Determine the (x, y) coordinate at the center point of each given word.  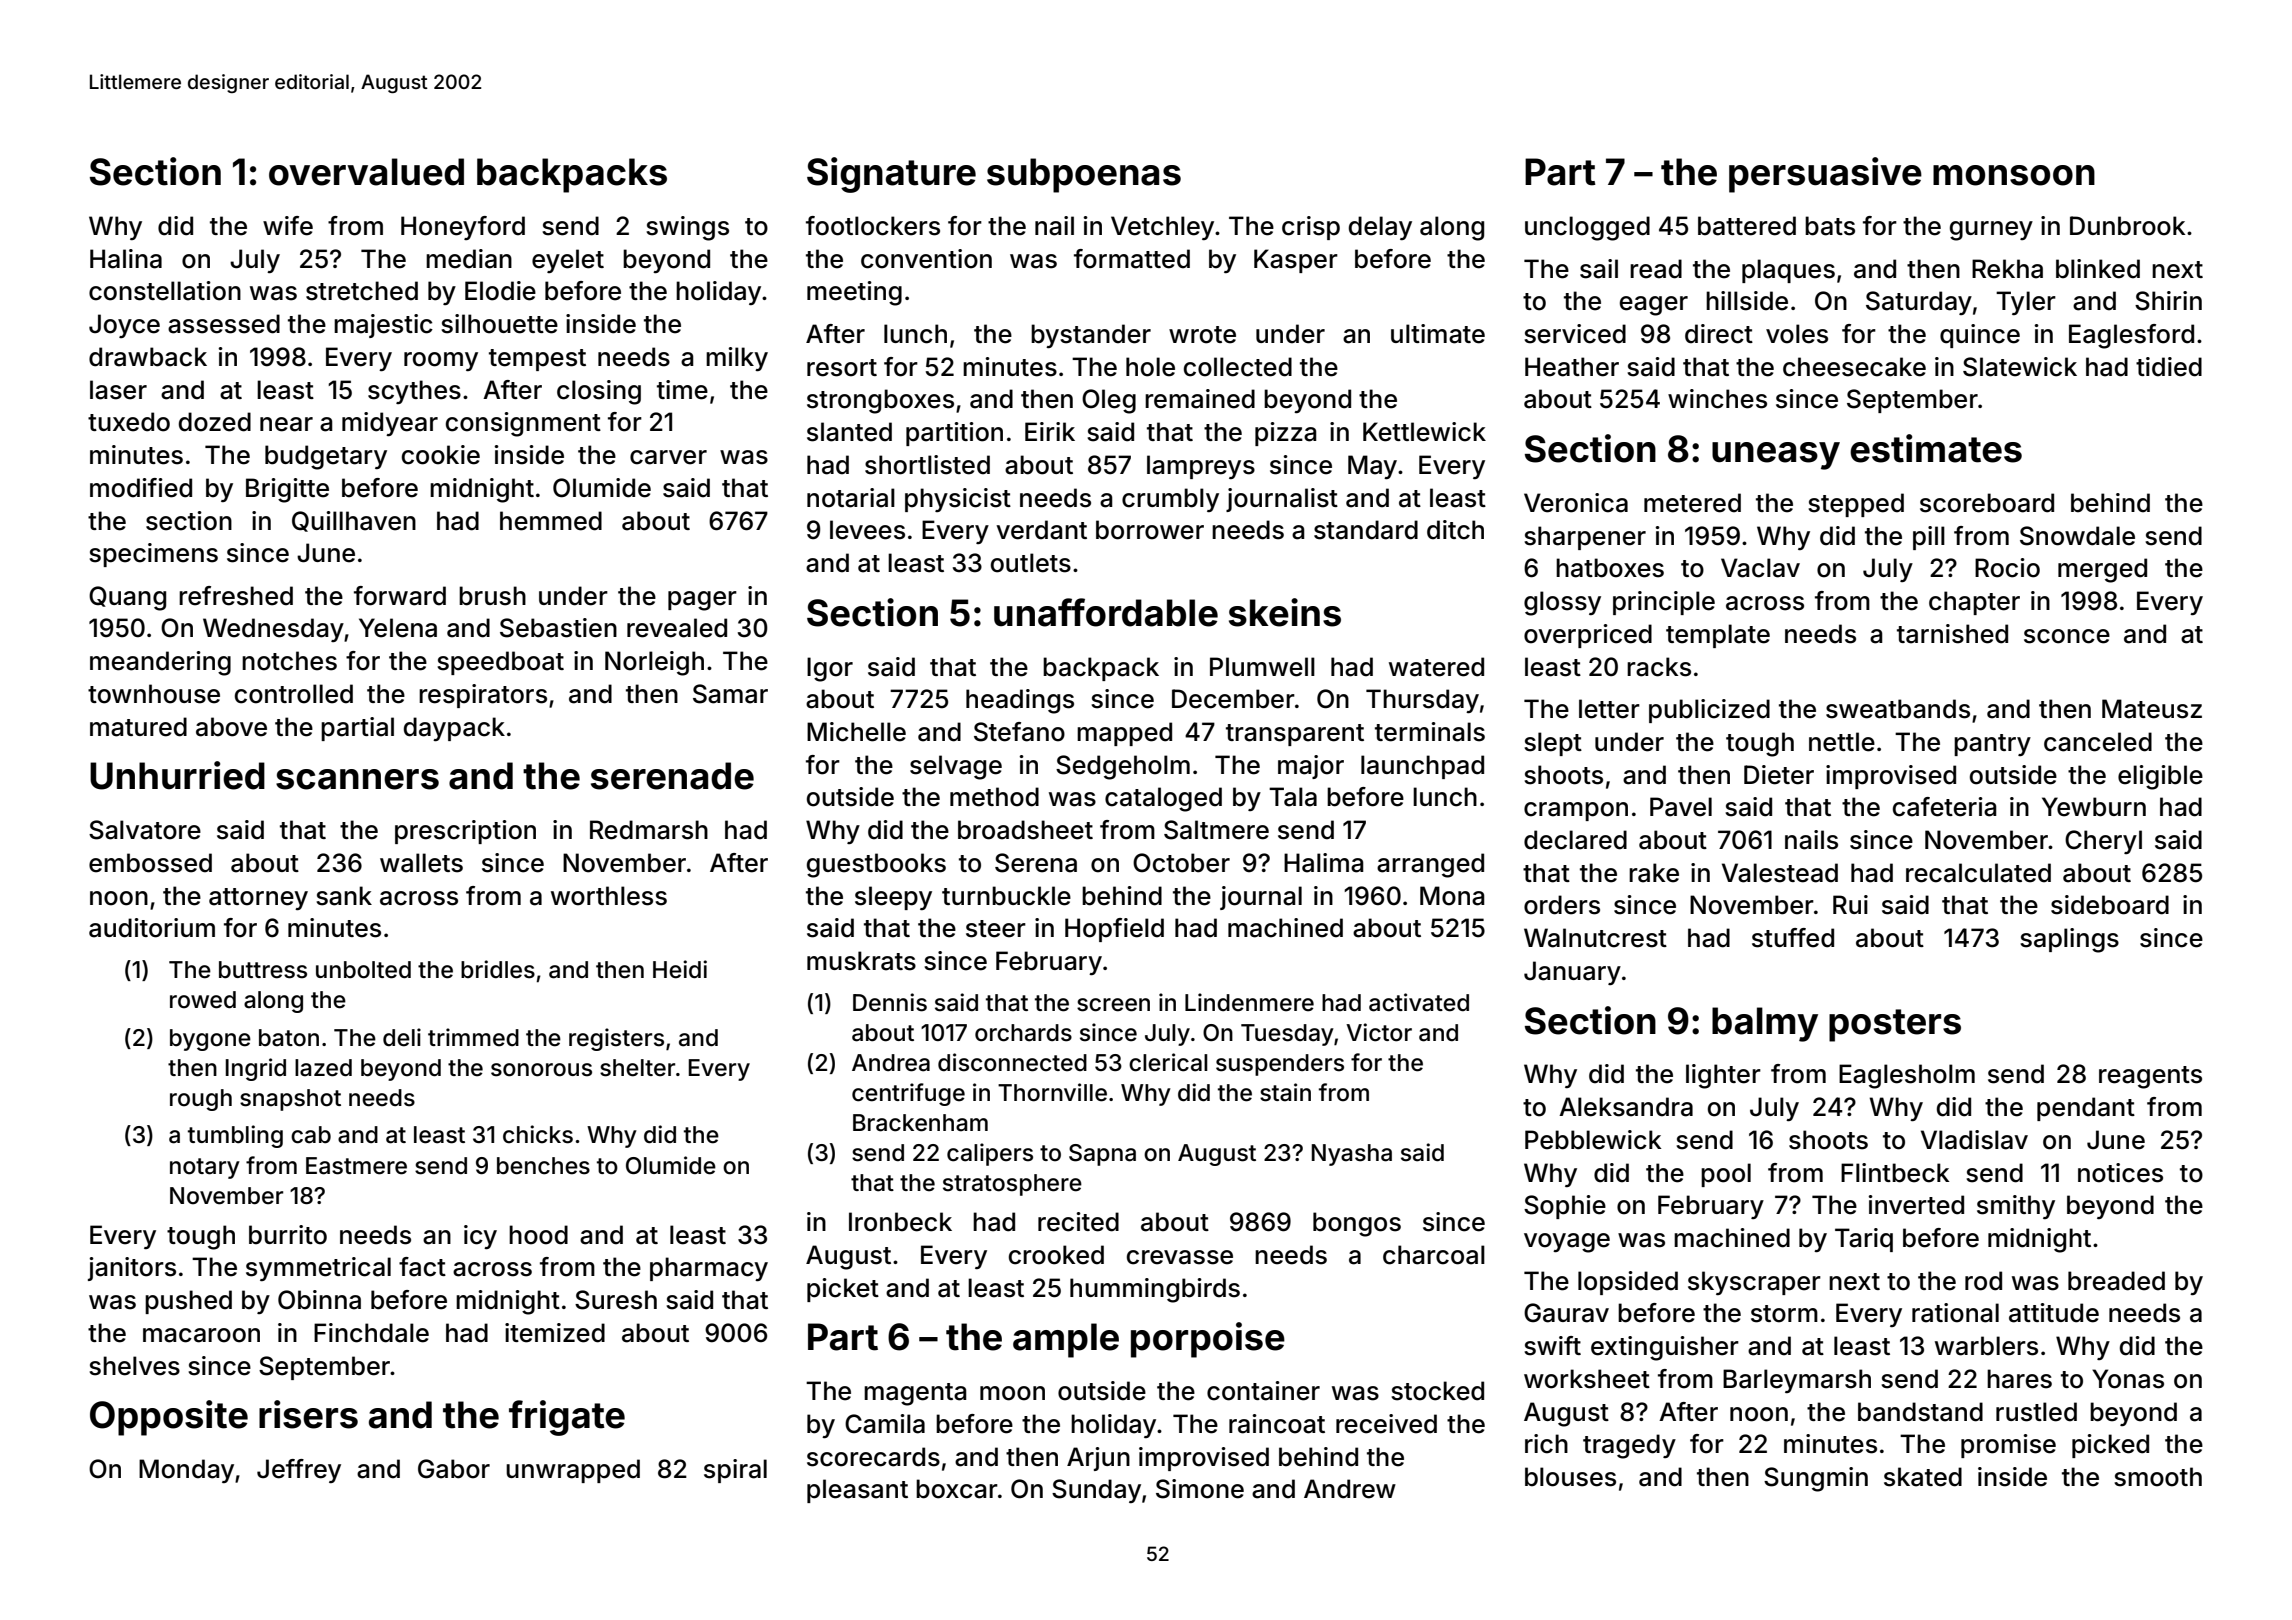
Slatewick (2020, 367)
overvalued (366, 172)
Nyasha (1352, 1155)
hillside (1747, 301)
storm (1784, 1314)
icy (480, 1237)
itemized (555, 1333)
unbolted (363, 970)
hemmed (551, 521)
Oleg (1109, 401)
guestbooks (876, 865)
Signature (891, 175)
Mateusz (2152, 709)
